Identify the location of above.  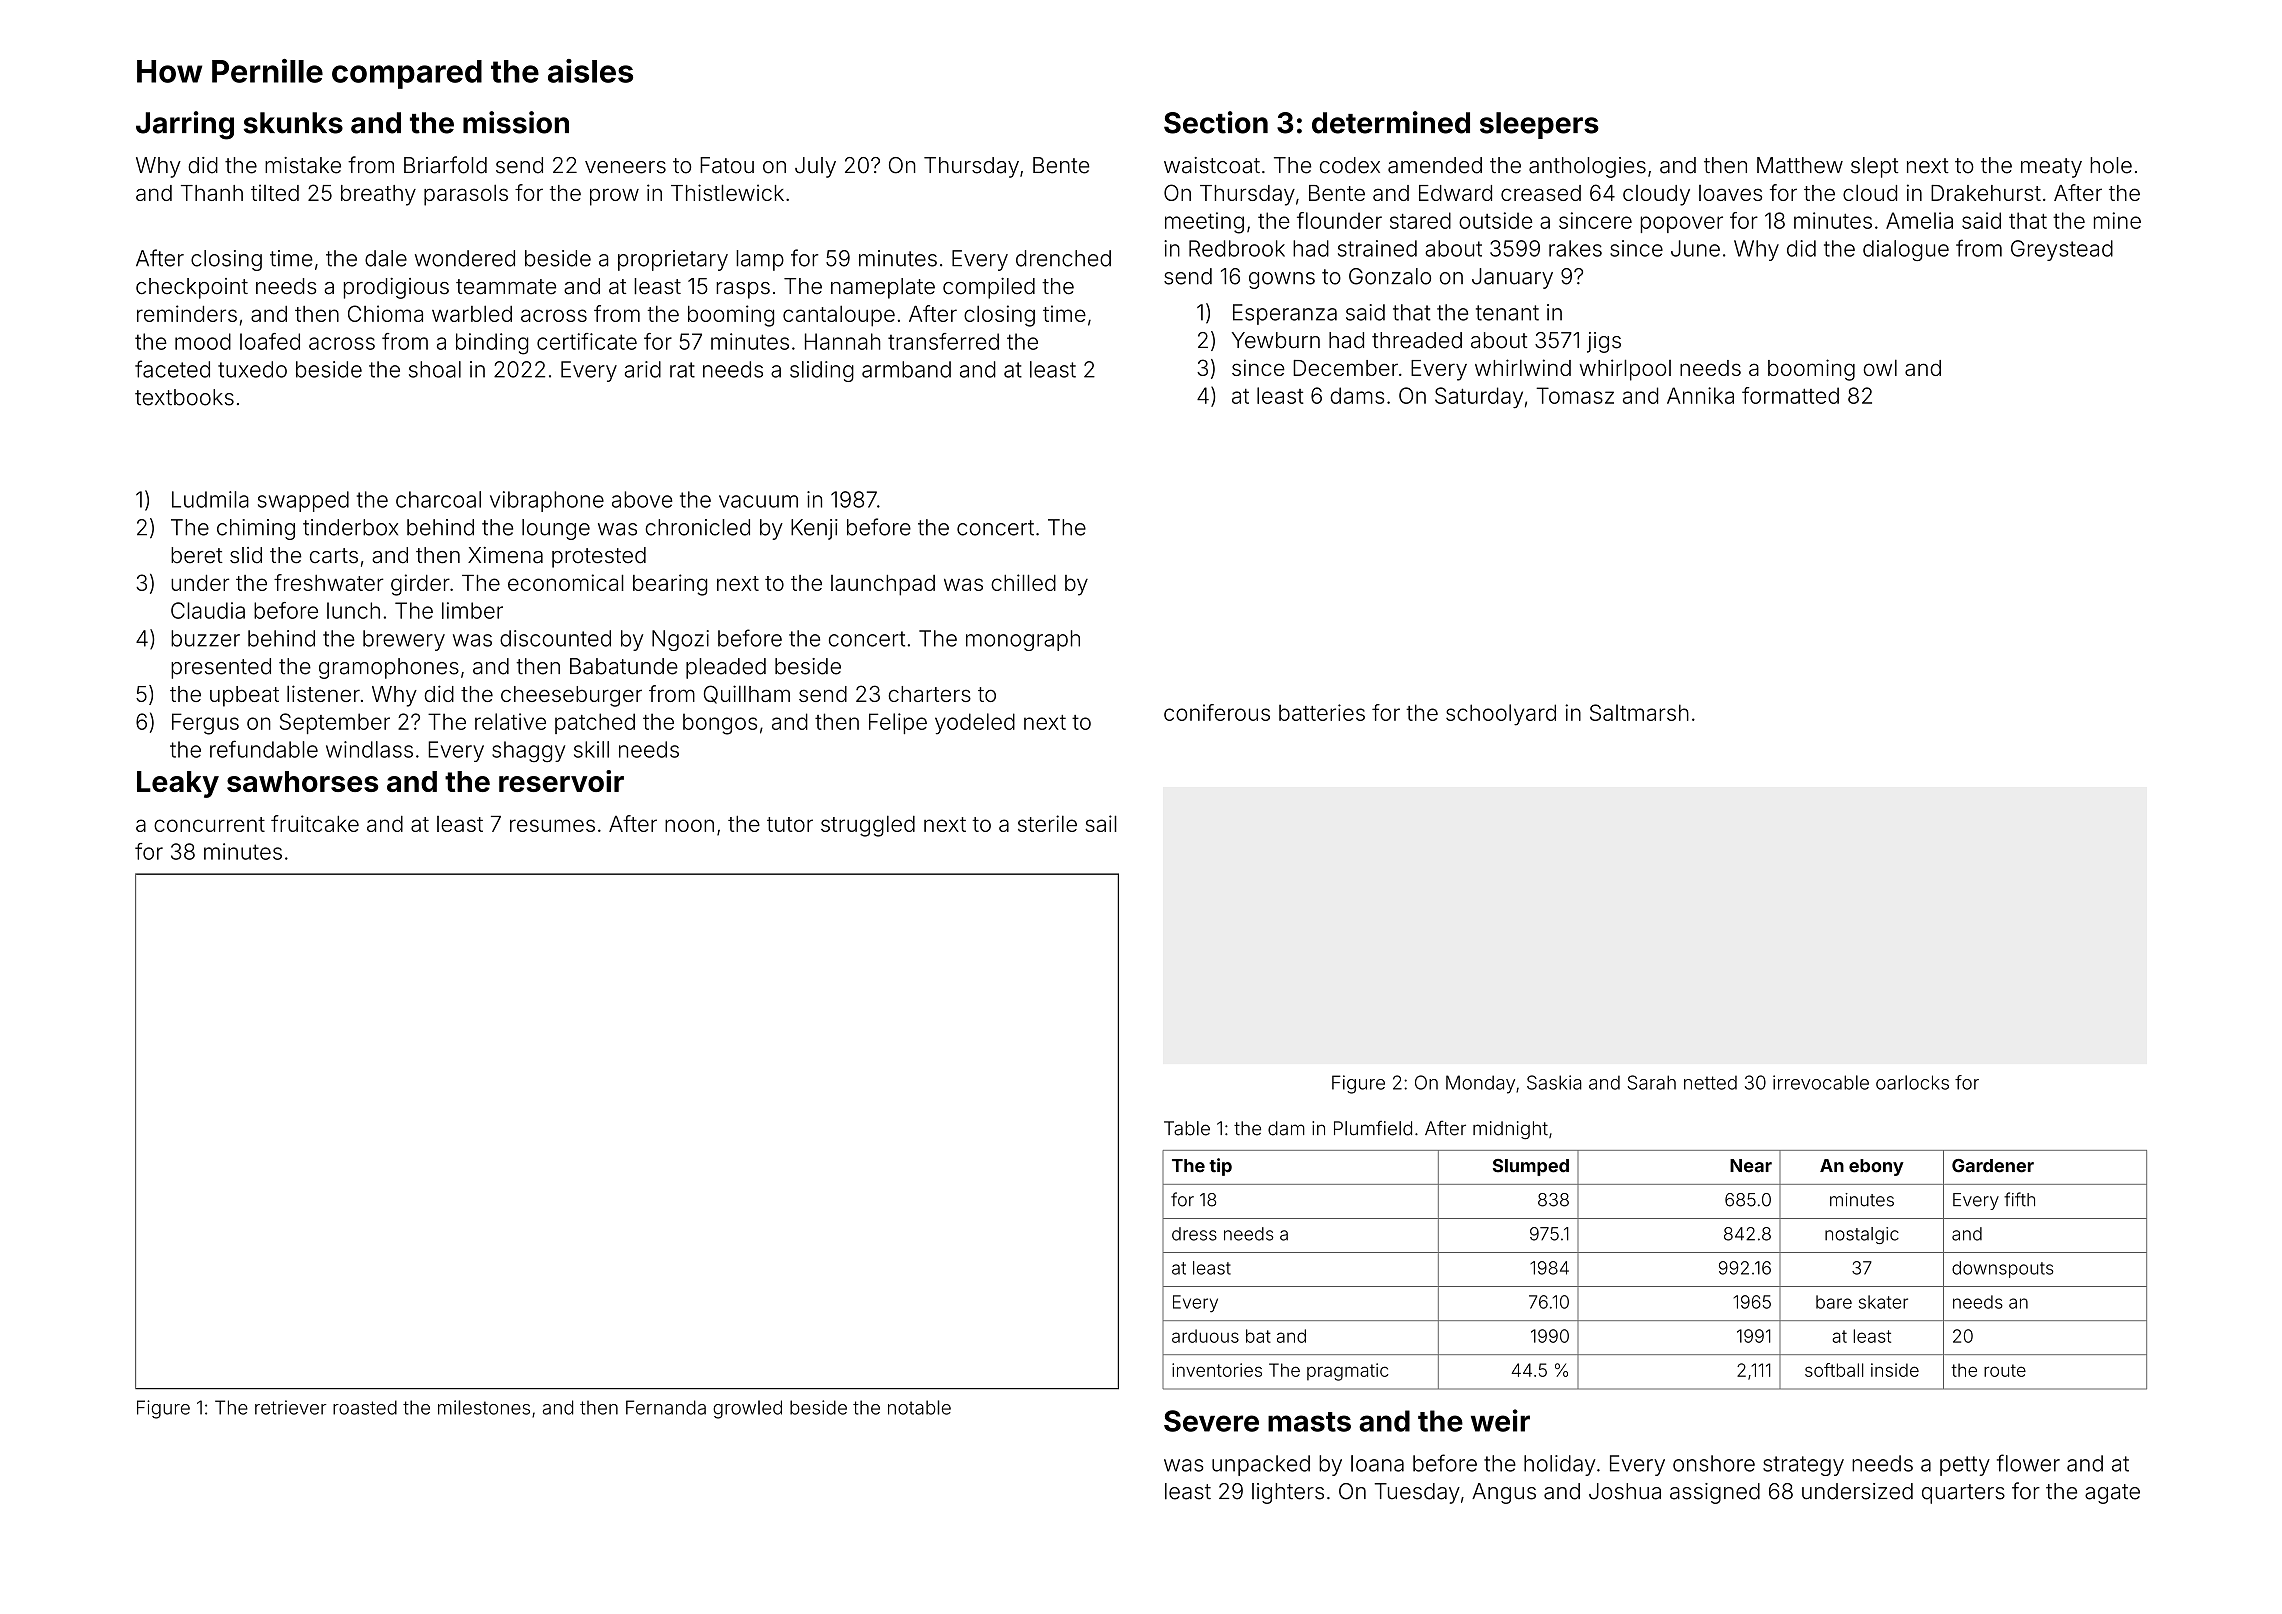
(642, 499).
